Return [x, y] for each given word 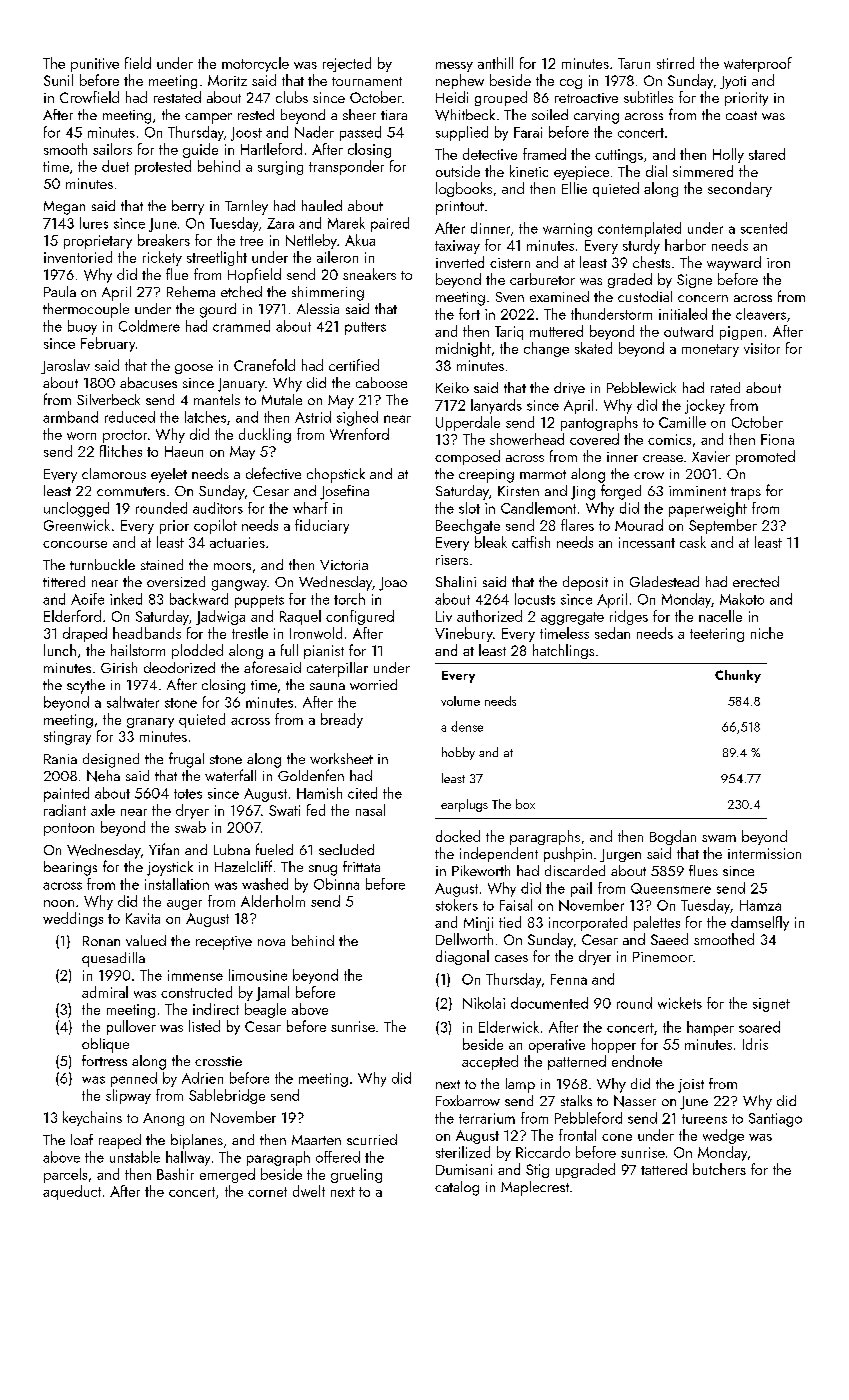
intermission [764, 853]
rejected [347, 64]
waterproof [758, 64]
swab [190, 827]
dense [467, 726]
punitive [95, 65]
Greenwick [77, 525]
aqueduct [72, 1192]
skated [593, 348]
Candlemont [538, 508]
